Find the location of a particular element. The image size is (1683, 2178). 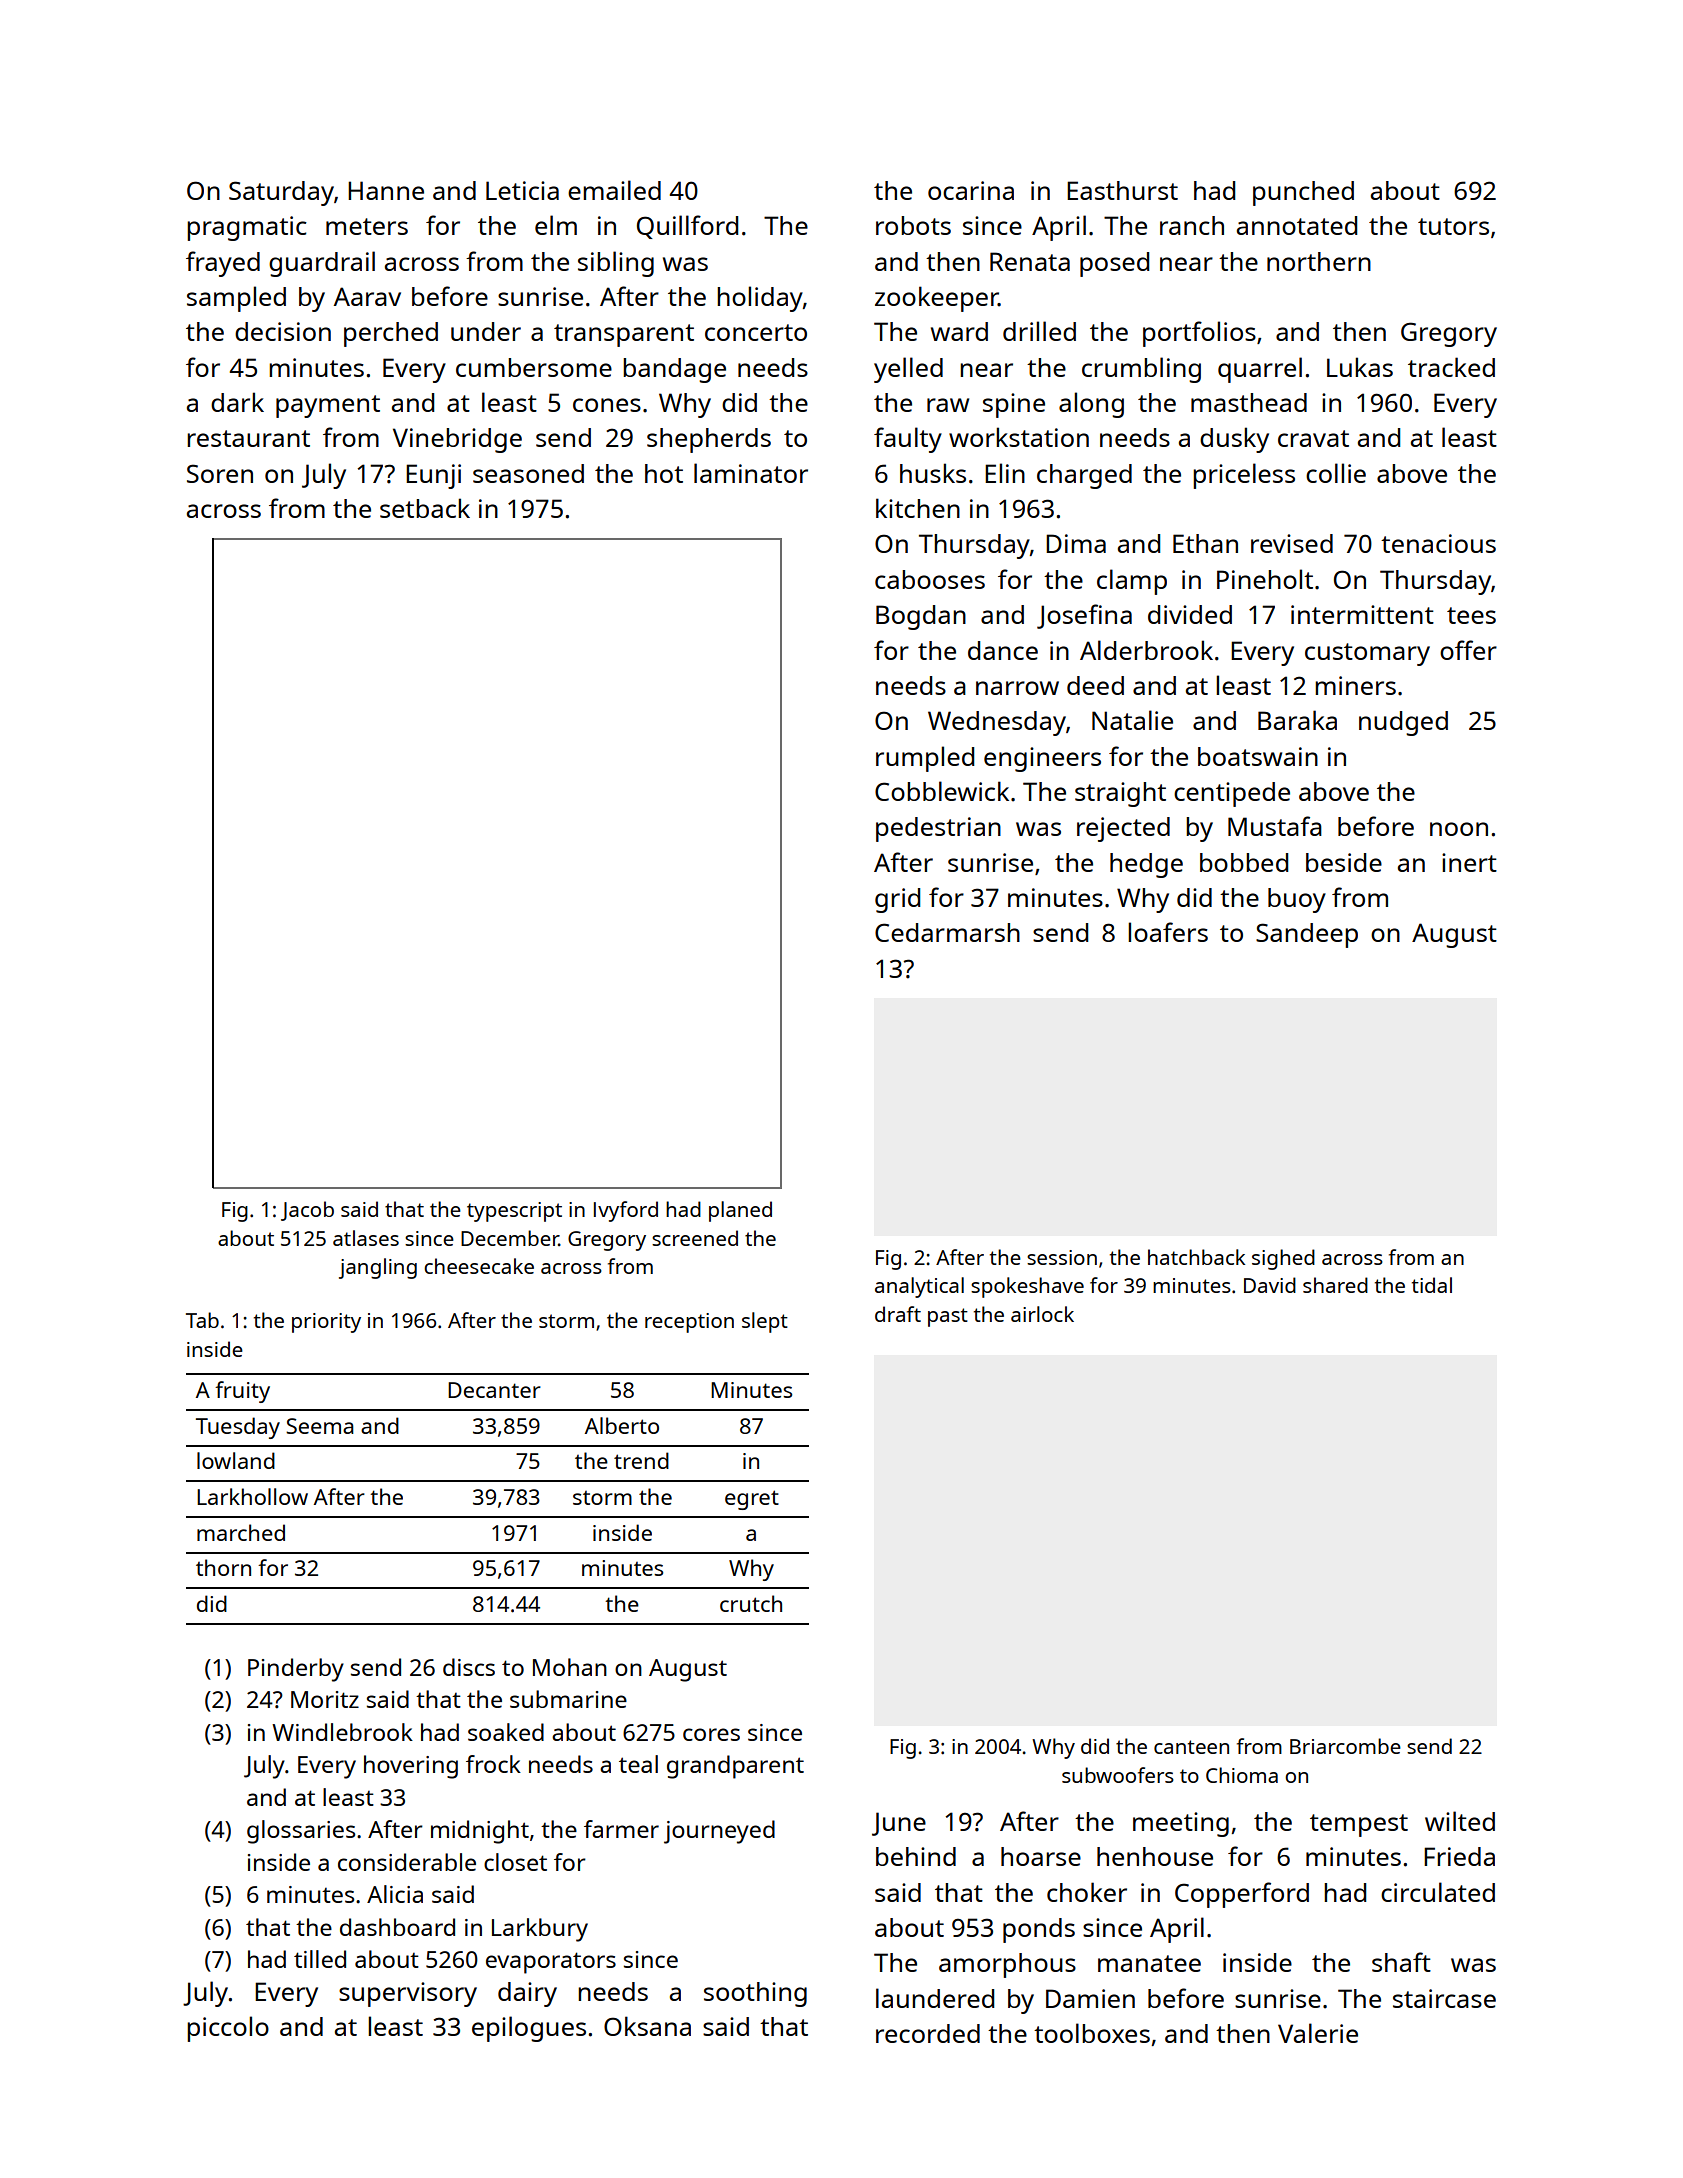

Jacob is located at coordinates (307, 1211).
